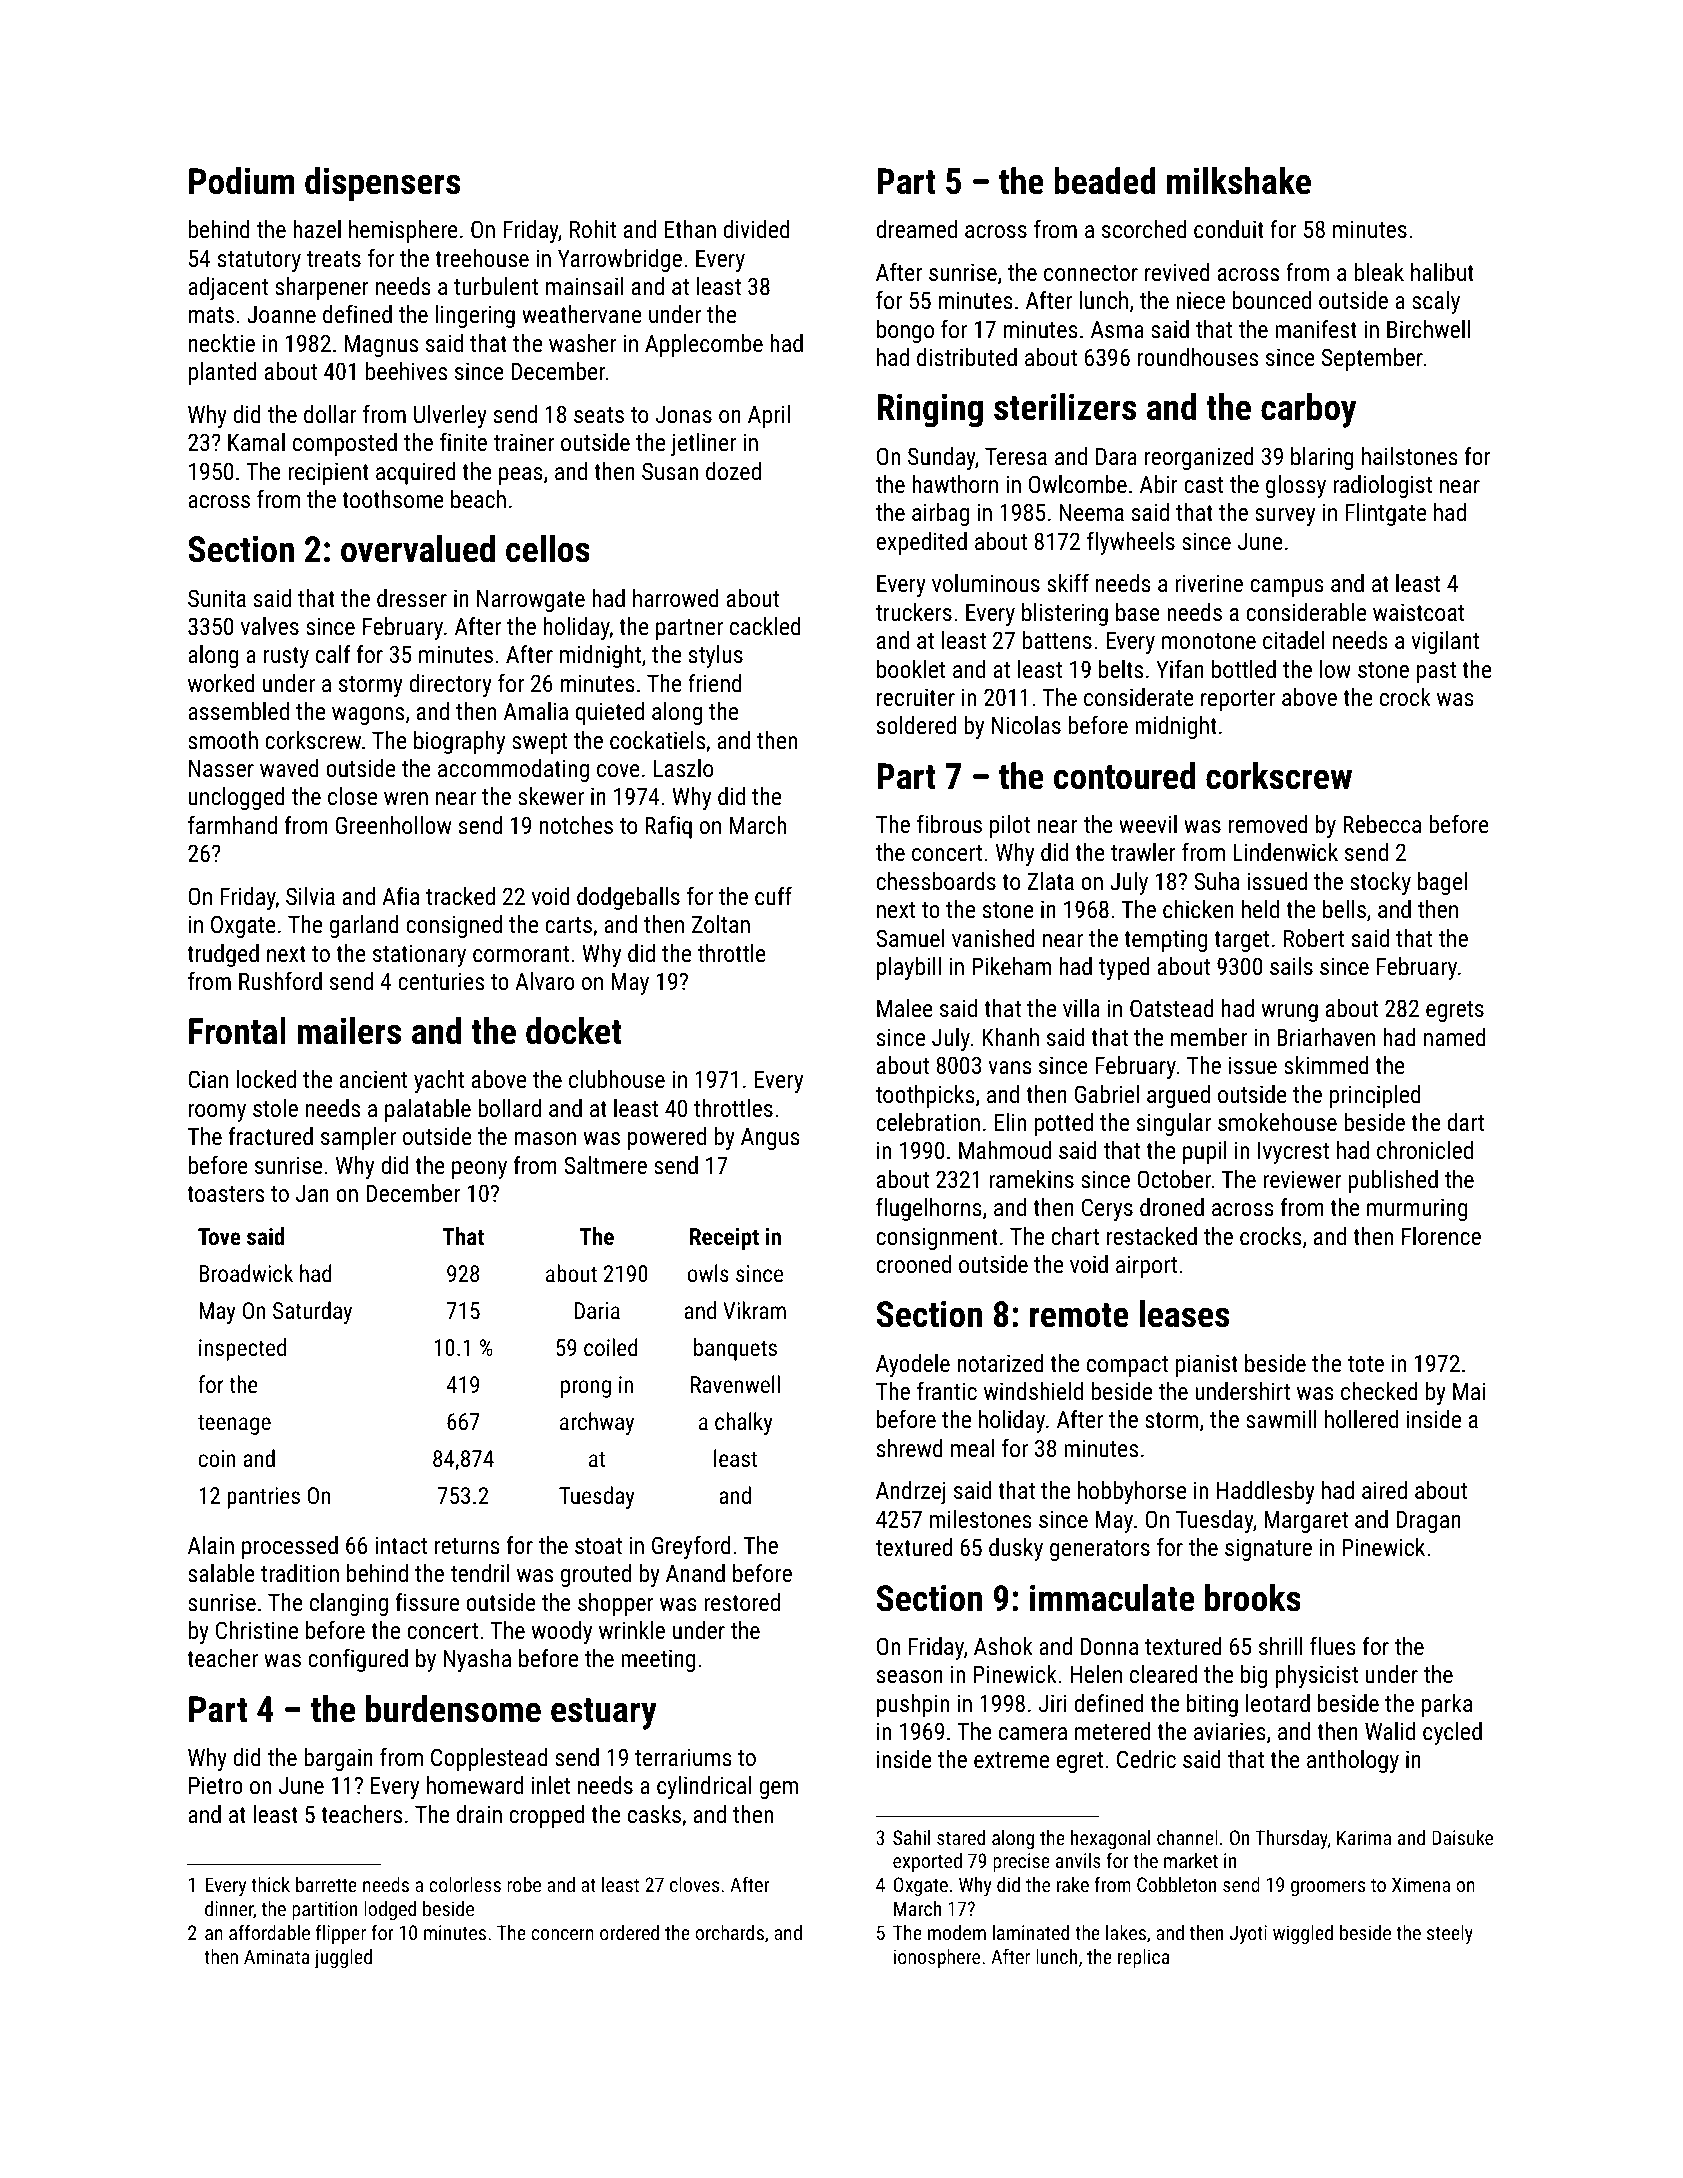  I want to click on chessboards, so click(936, 881).
